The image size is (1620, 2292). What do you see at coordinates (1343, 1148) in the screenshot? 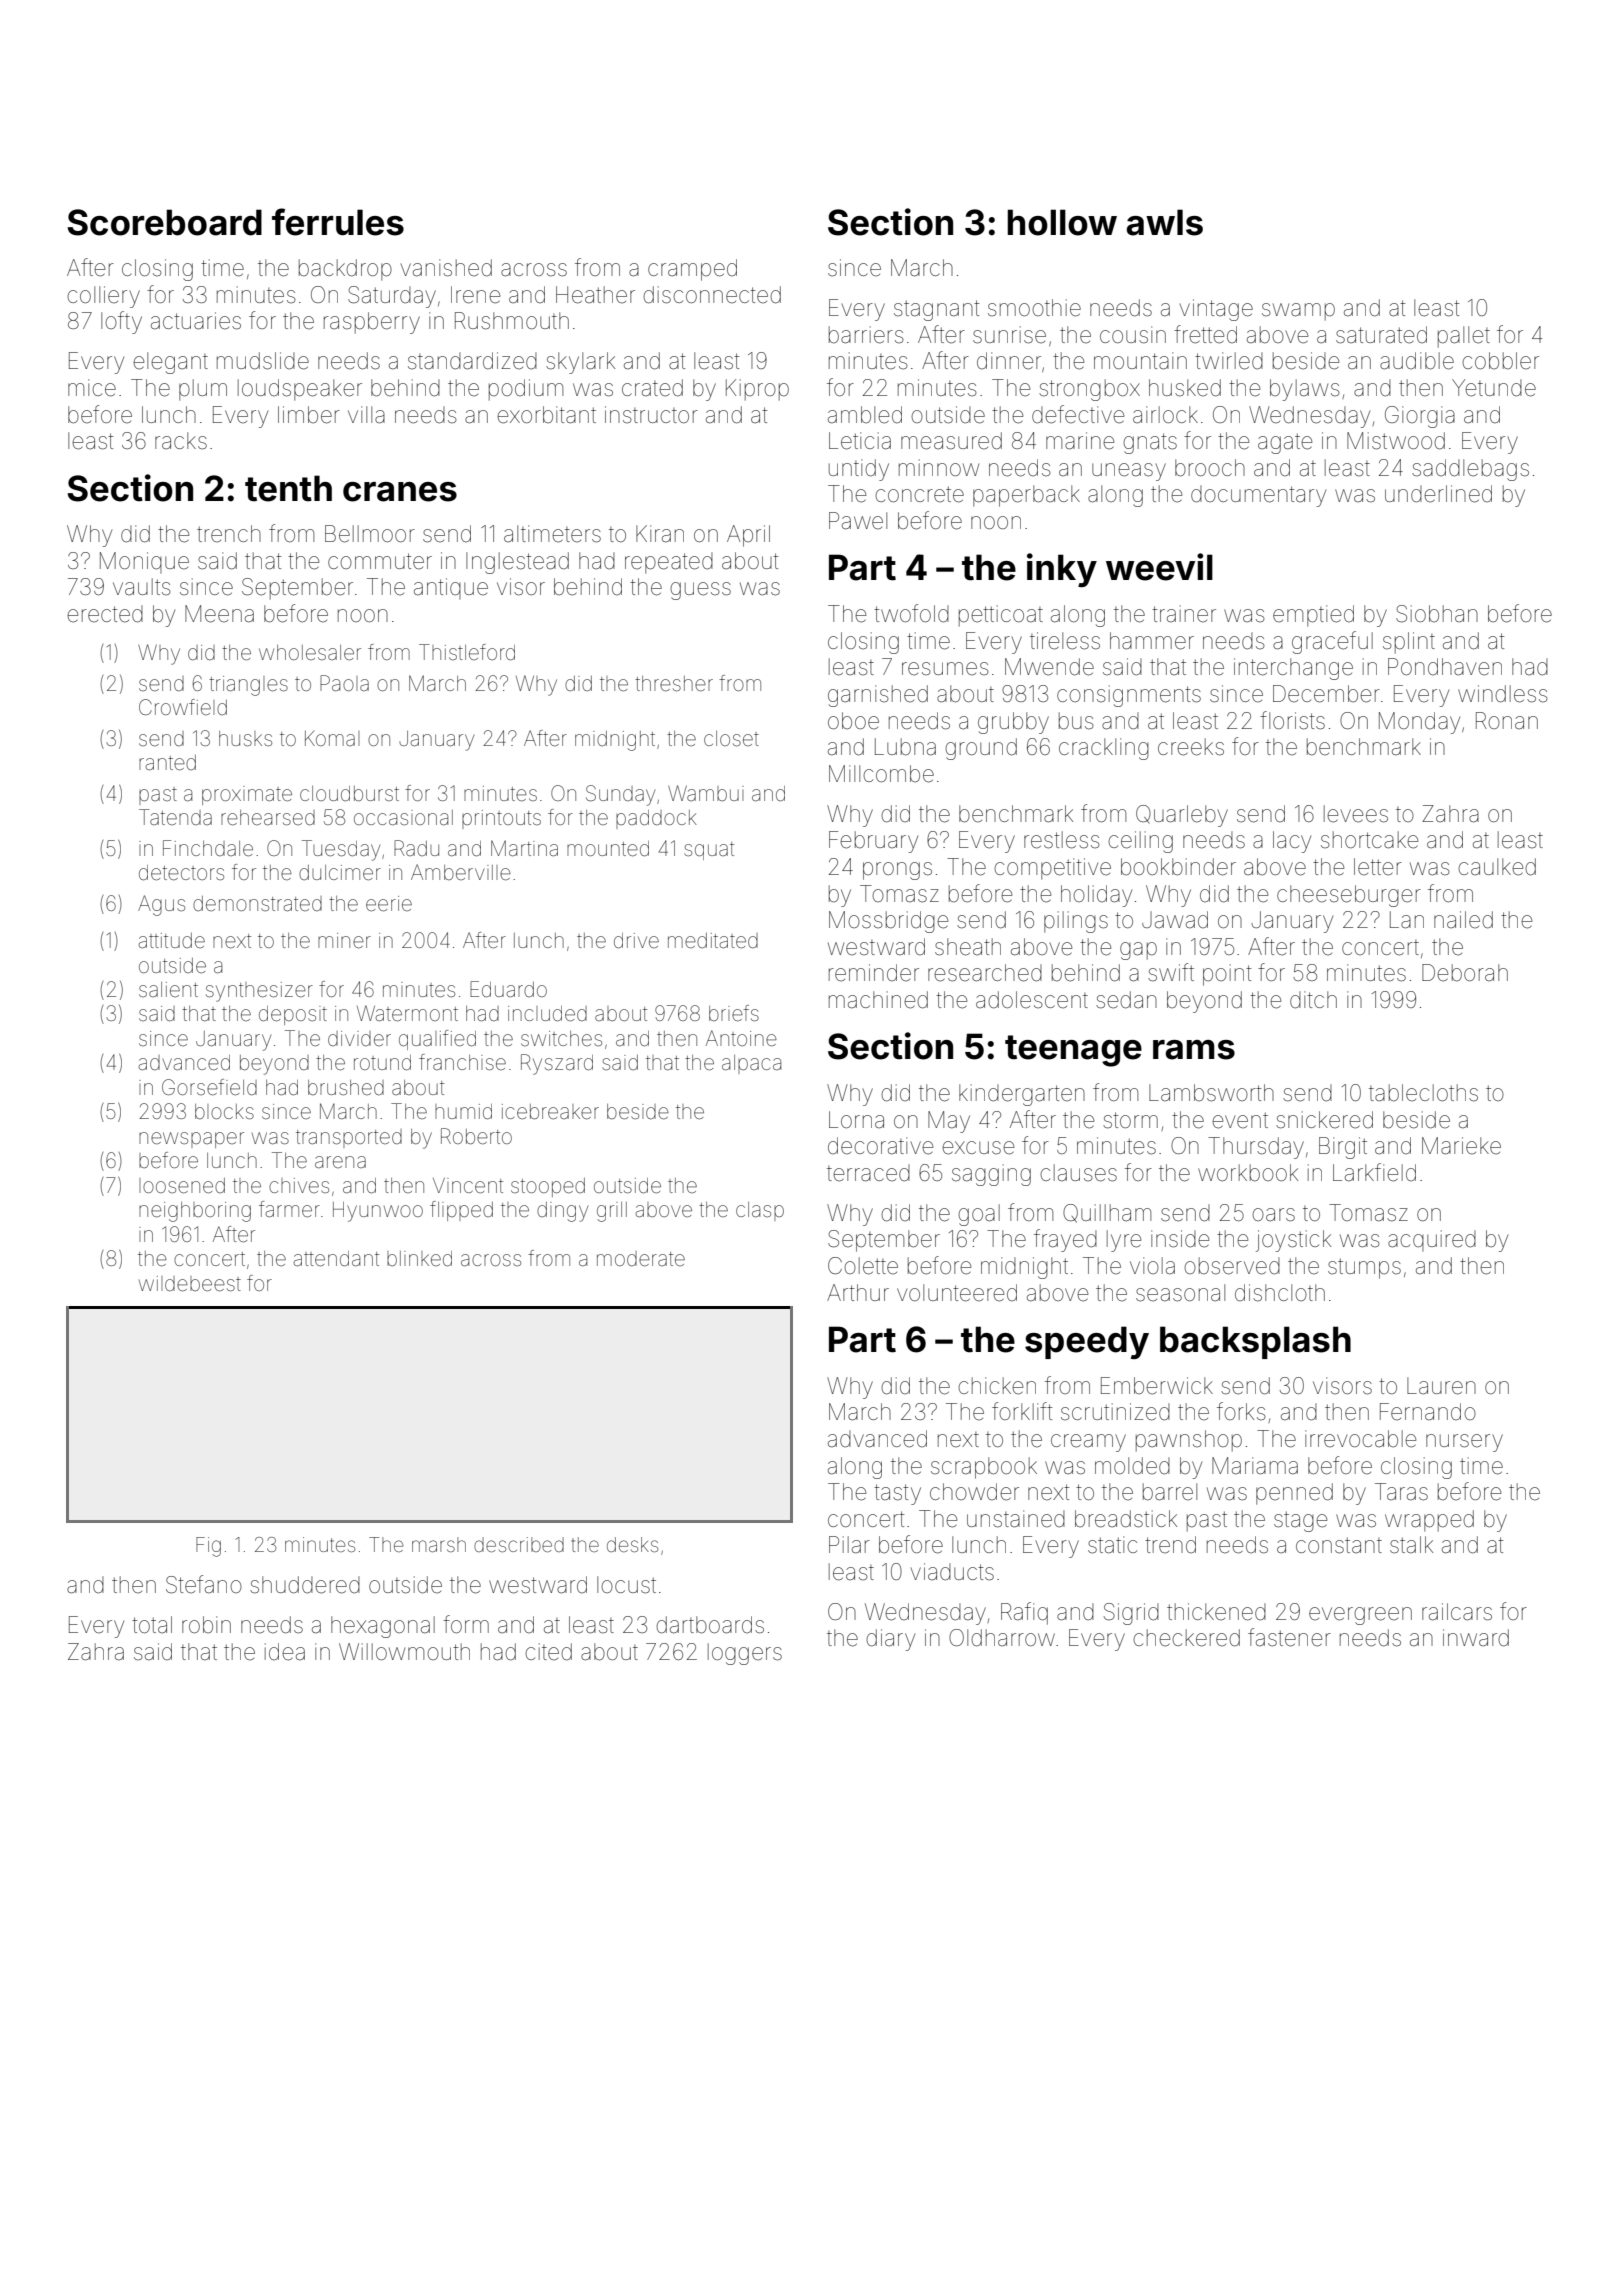
I see `Birgit` at bounding box center [1343, 1148].
